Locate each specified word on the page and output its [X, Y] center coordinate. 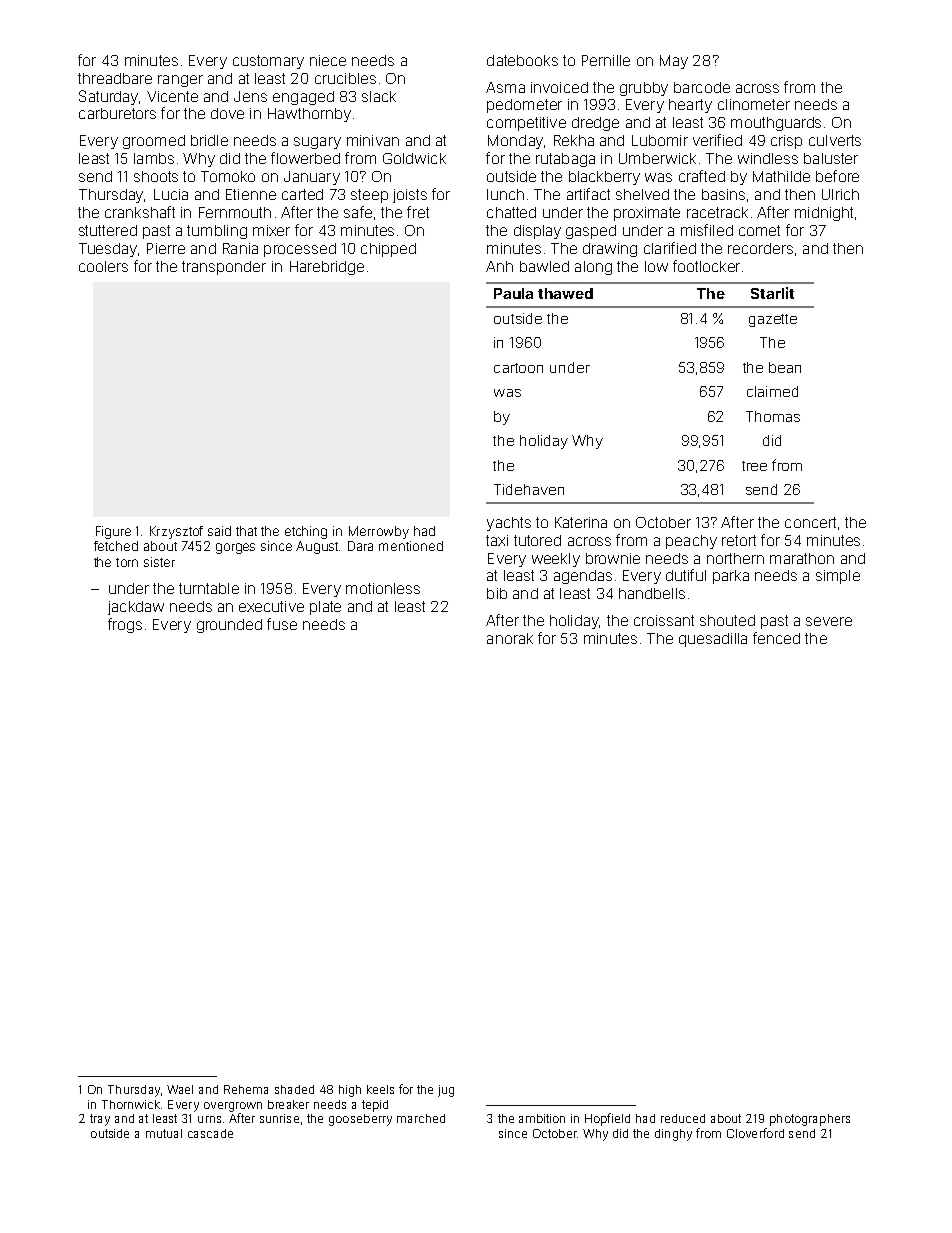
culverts [835, 140]
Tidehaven [529, 489]
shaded [294, 1089]
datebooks [522, 60]
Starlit [772, 293]
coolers [103, 266]
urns [209, 1119]
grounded [229, 626]
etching [306, 532]
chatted [511, 212]
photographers [810, 1120]
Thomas [773, 416]
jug [446, 1091]
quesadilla [713, 640]
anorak [510, 638]
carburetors [117, 113]
